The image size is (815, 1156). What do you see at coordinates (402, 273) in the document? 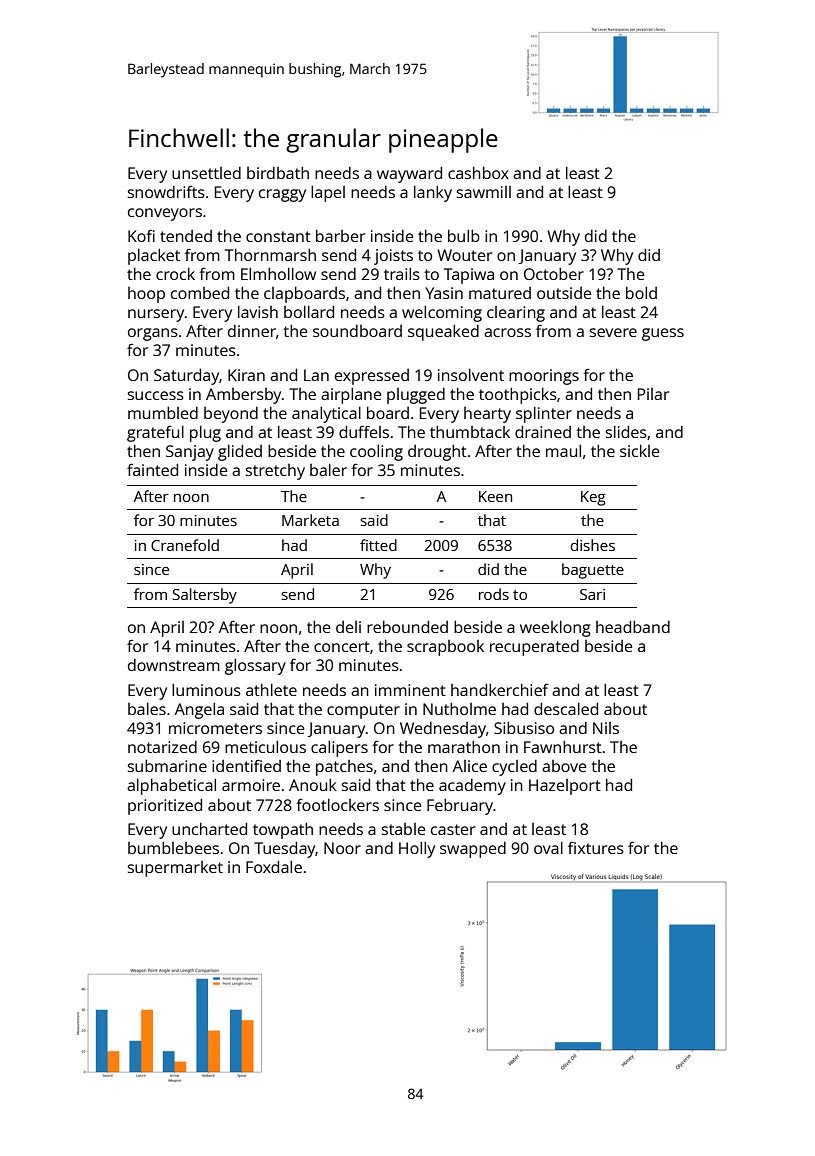
I see `trails` at bounding box center [402, 273].
